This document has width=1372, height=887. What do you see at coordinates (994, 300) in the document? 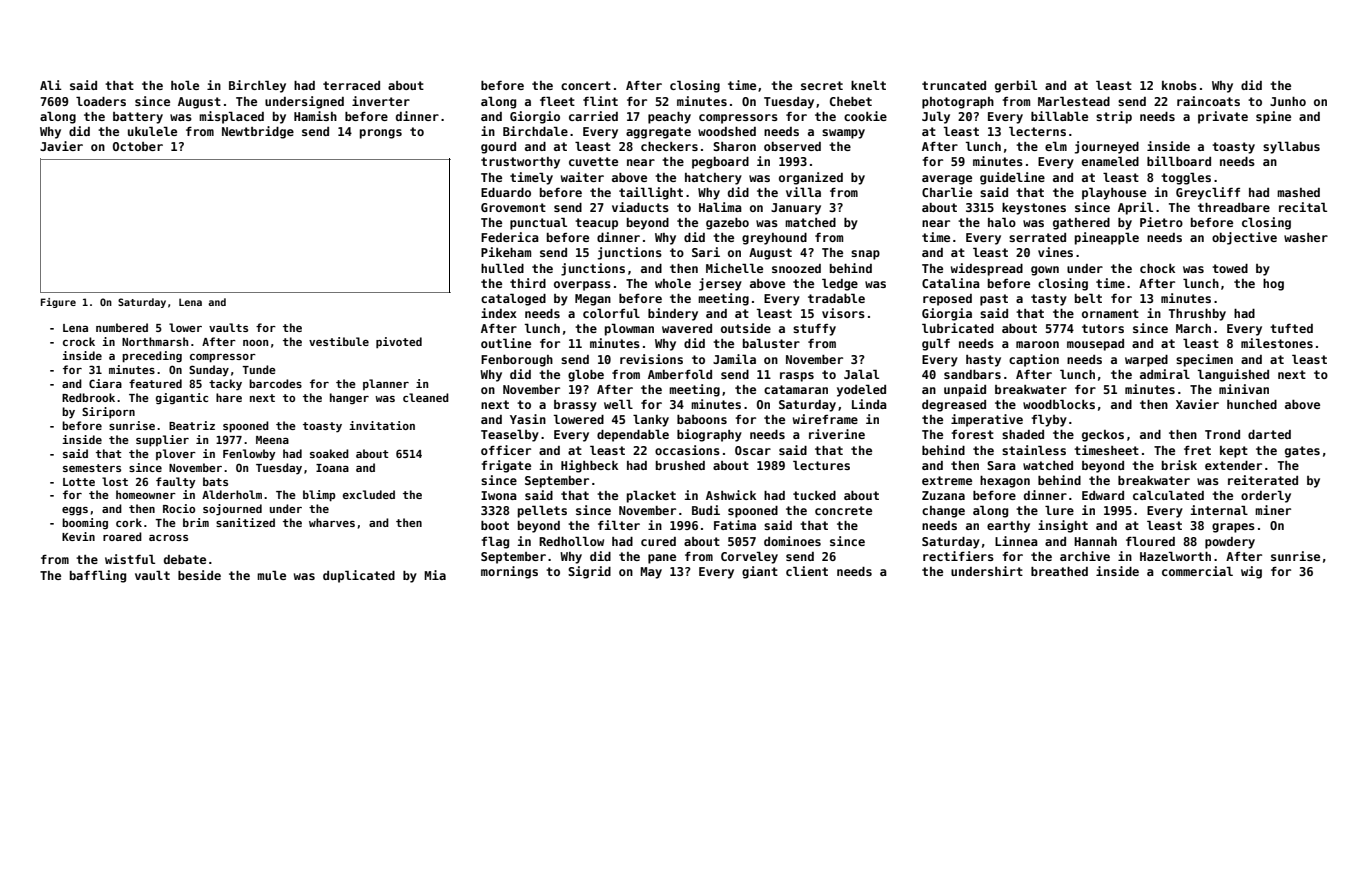
I see `past` at bounding box center [994, 300].
